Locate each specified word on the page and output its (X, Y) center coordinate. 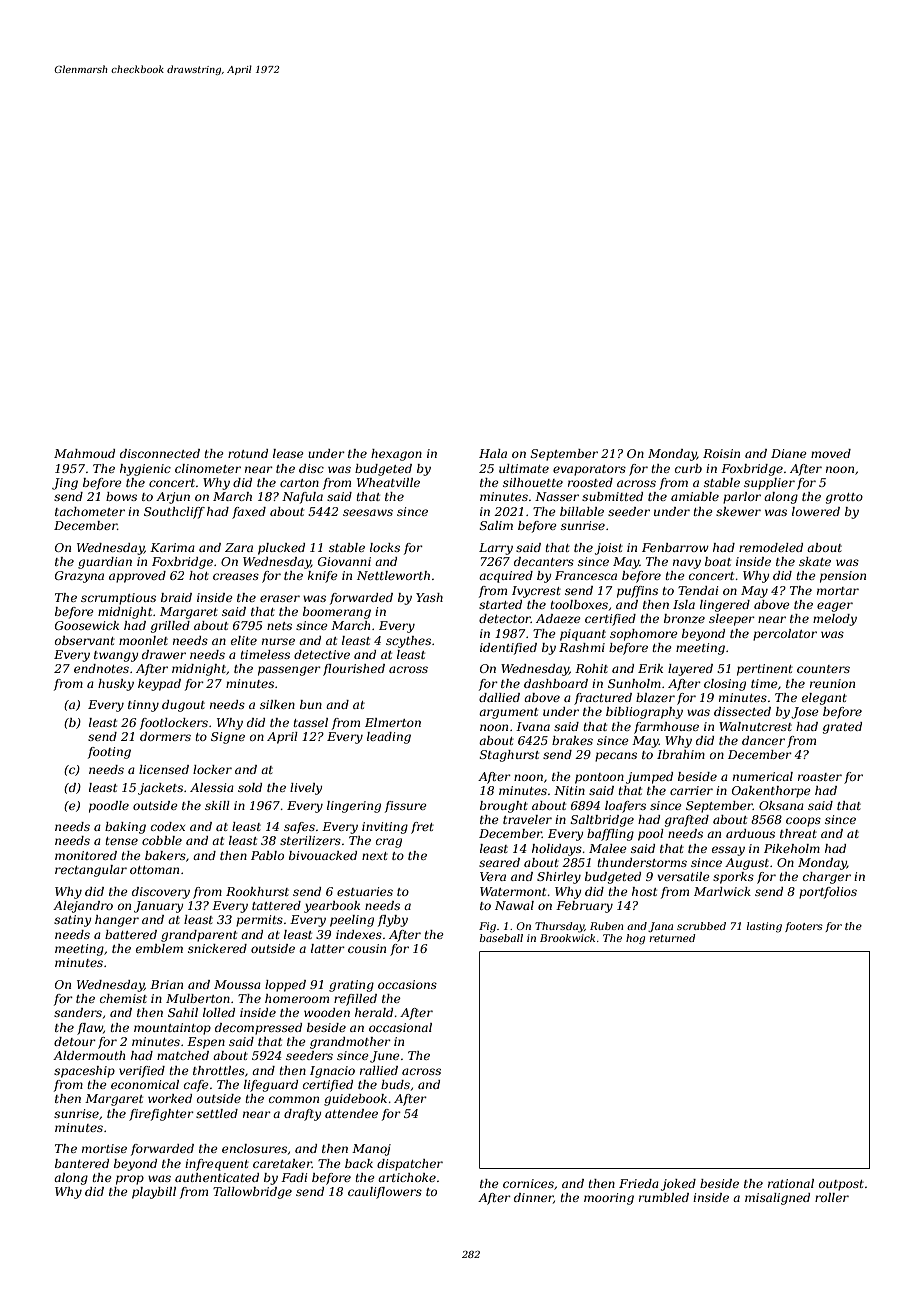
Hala (493, 453)
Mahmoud (84, 453)
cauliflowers (385, 1193)
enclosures (254, 1148)
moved (831, 453)
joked (678, 1185)
